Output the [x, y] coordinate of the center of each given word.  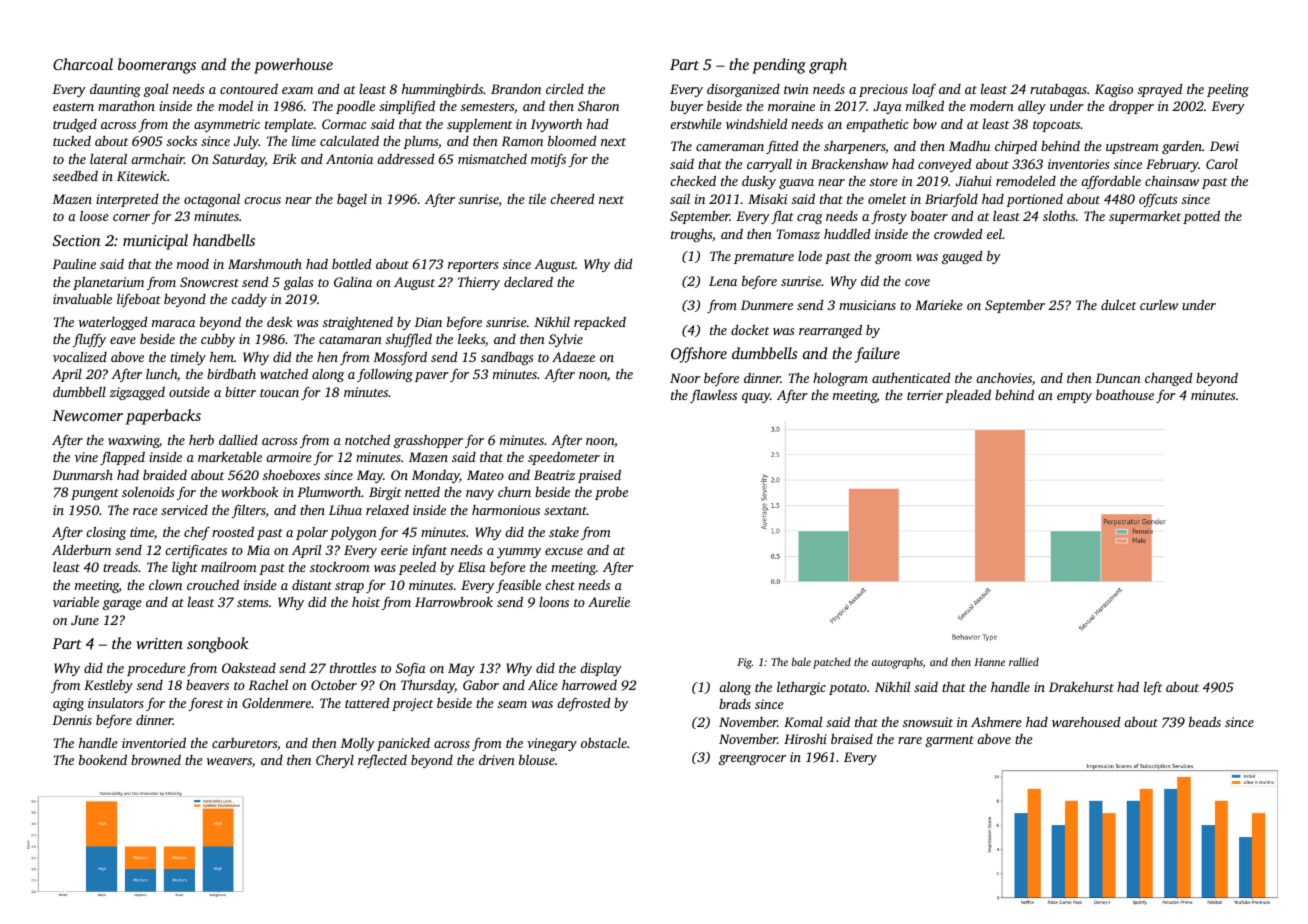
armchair [157, 159]
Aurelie [609, 602]
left [1153, 688]
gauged [962, 257]
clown [165, 585]
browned [156, 760]
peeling [1228, 90]
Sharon [598, 105]
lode [810, 256]
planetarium [108, 283]
